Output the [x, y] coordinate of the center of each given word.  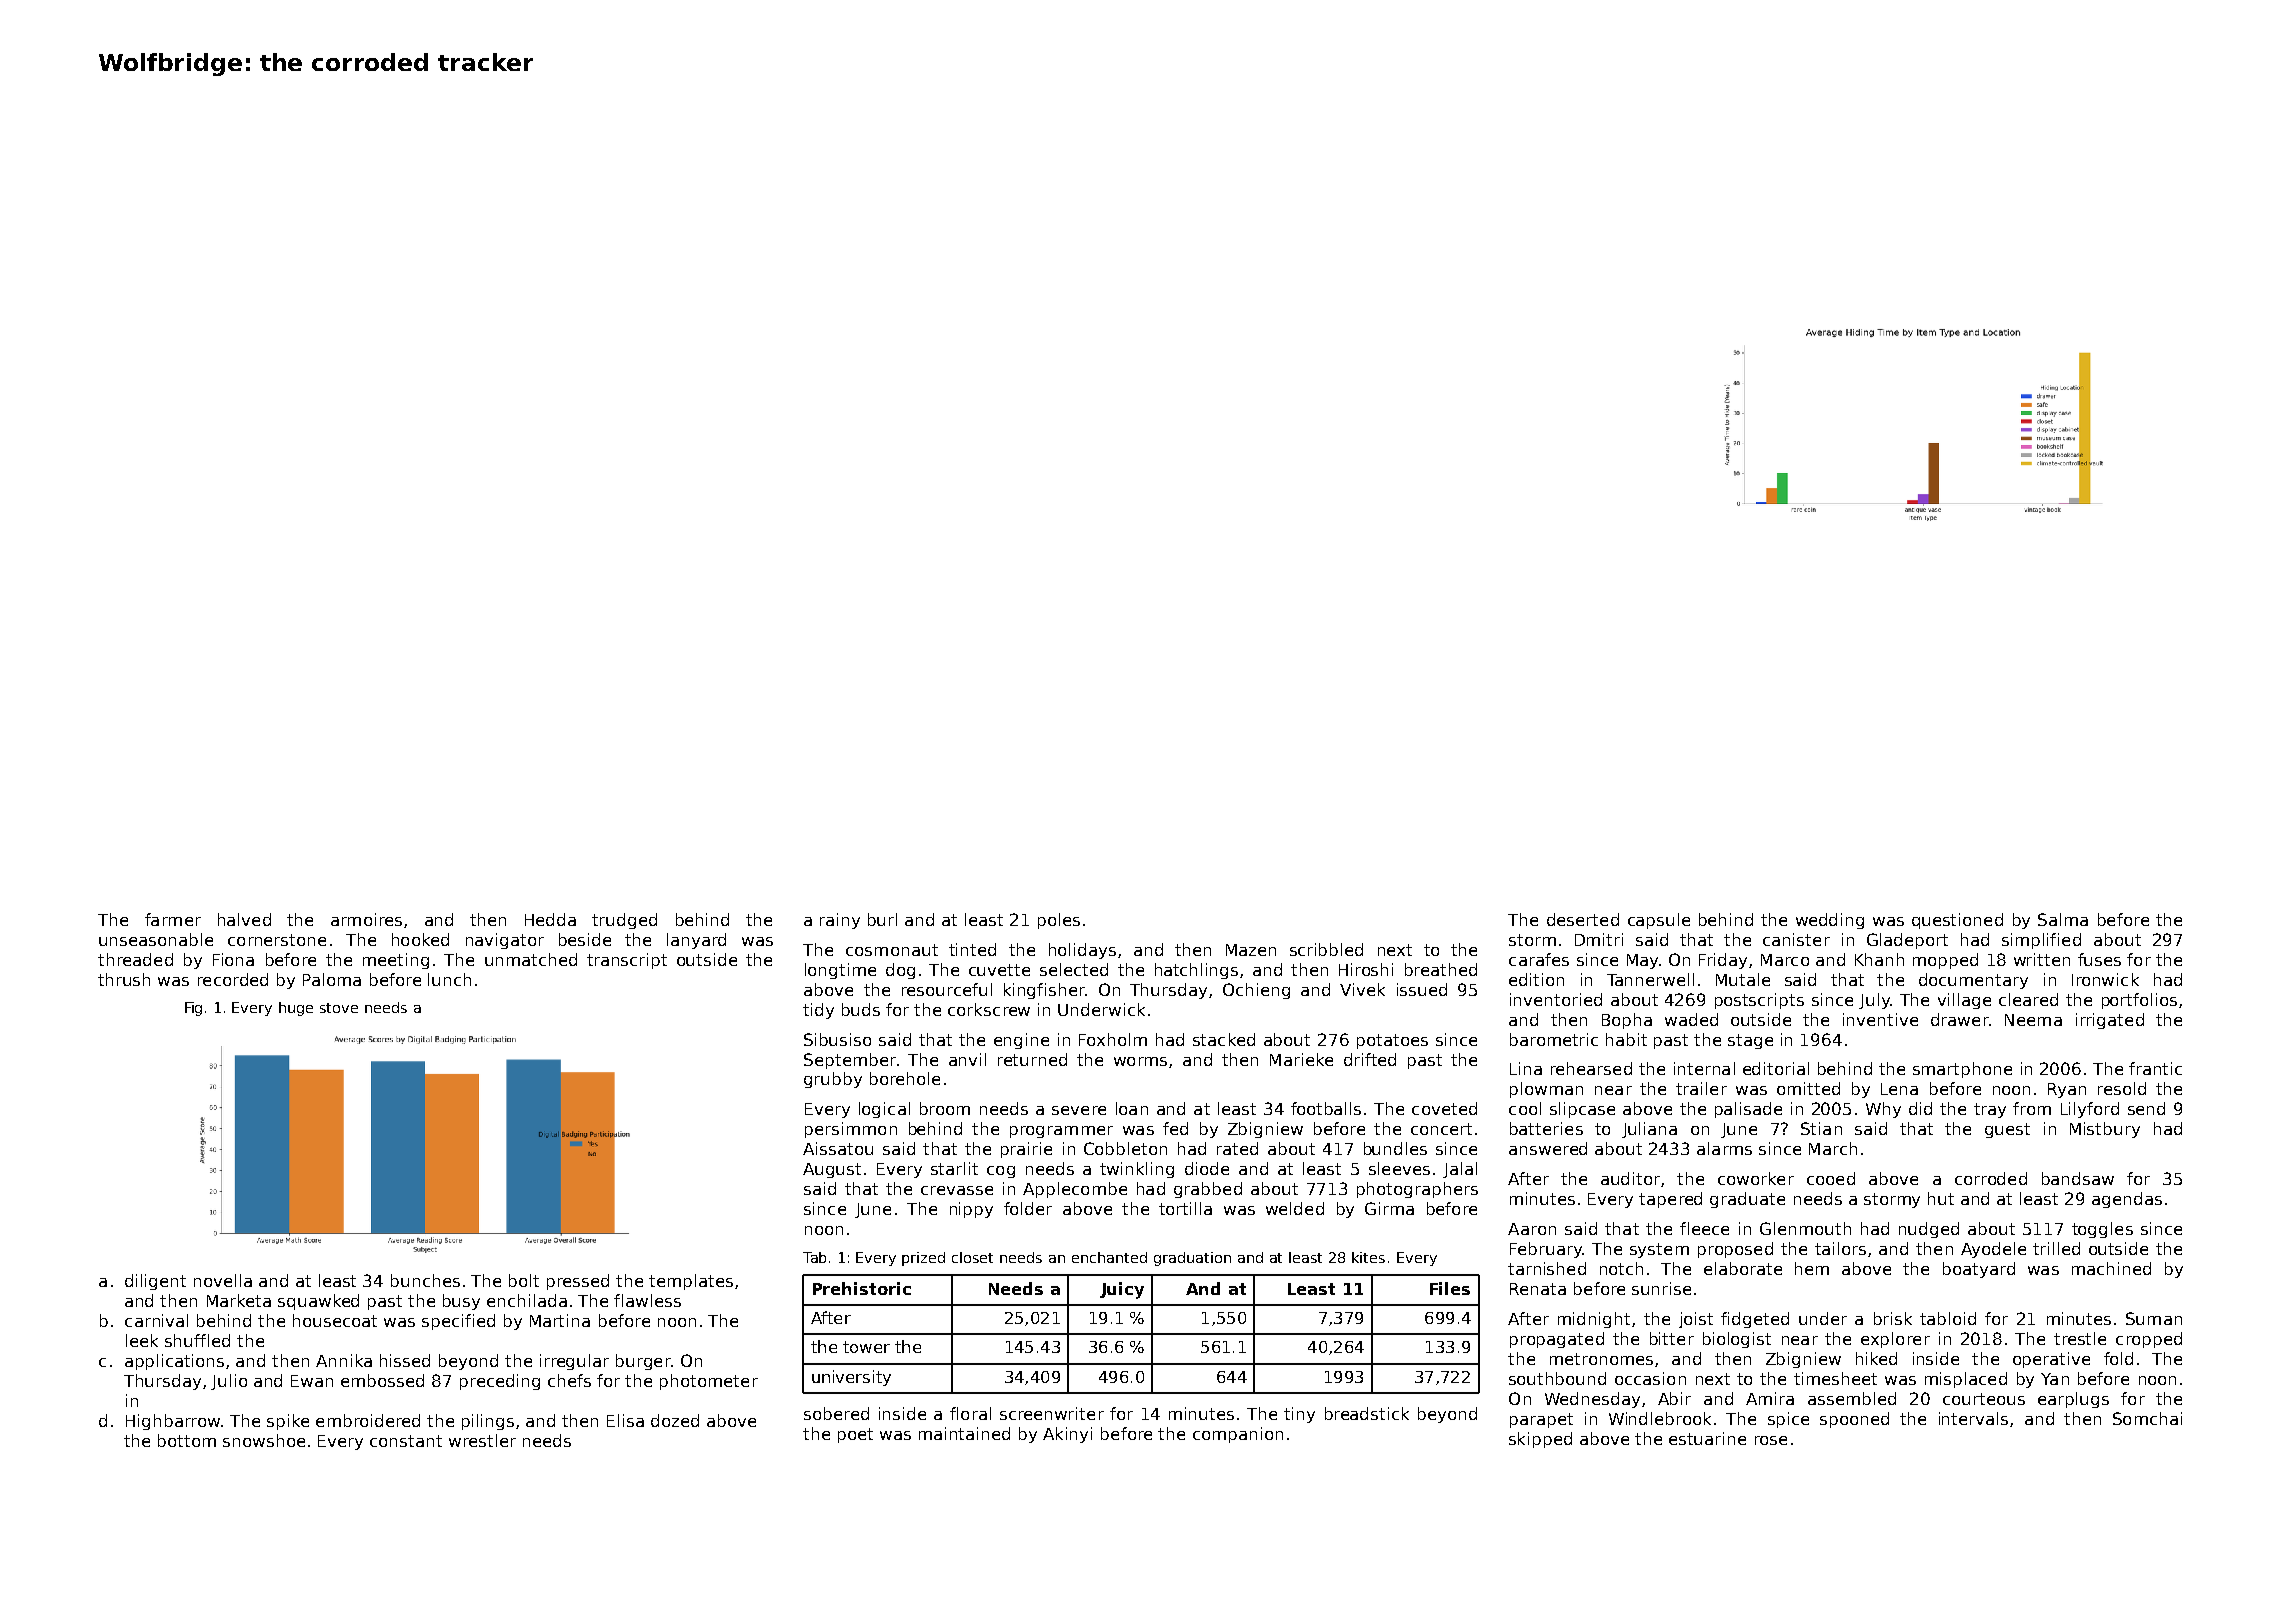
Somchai [2147, 1418]
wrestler [482, 1440]
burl [882, 919]
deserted [1583, 919]
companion [1238, 1435]
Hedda [550, 919]
